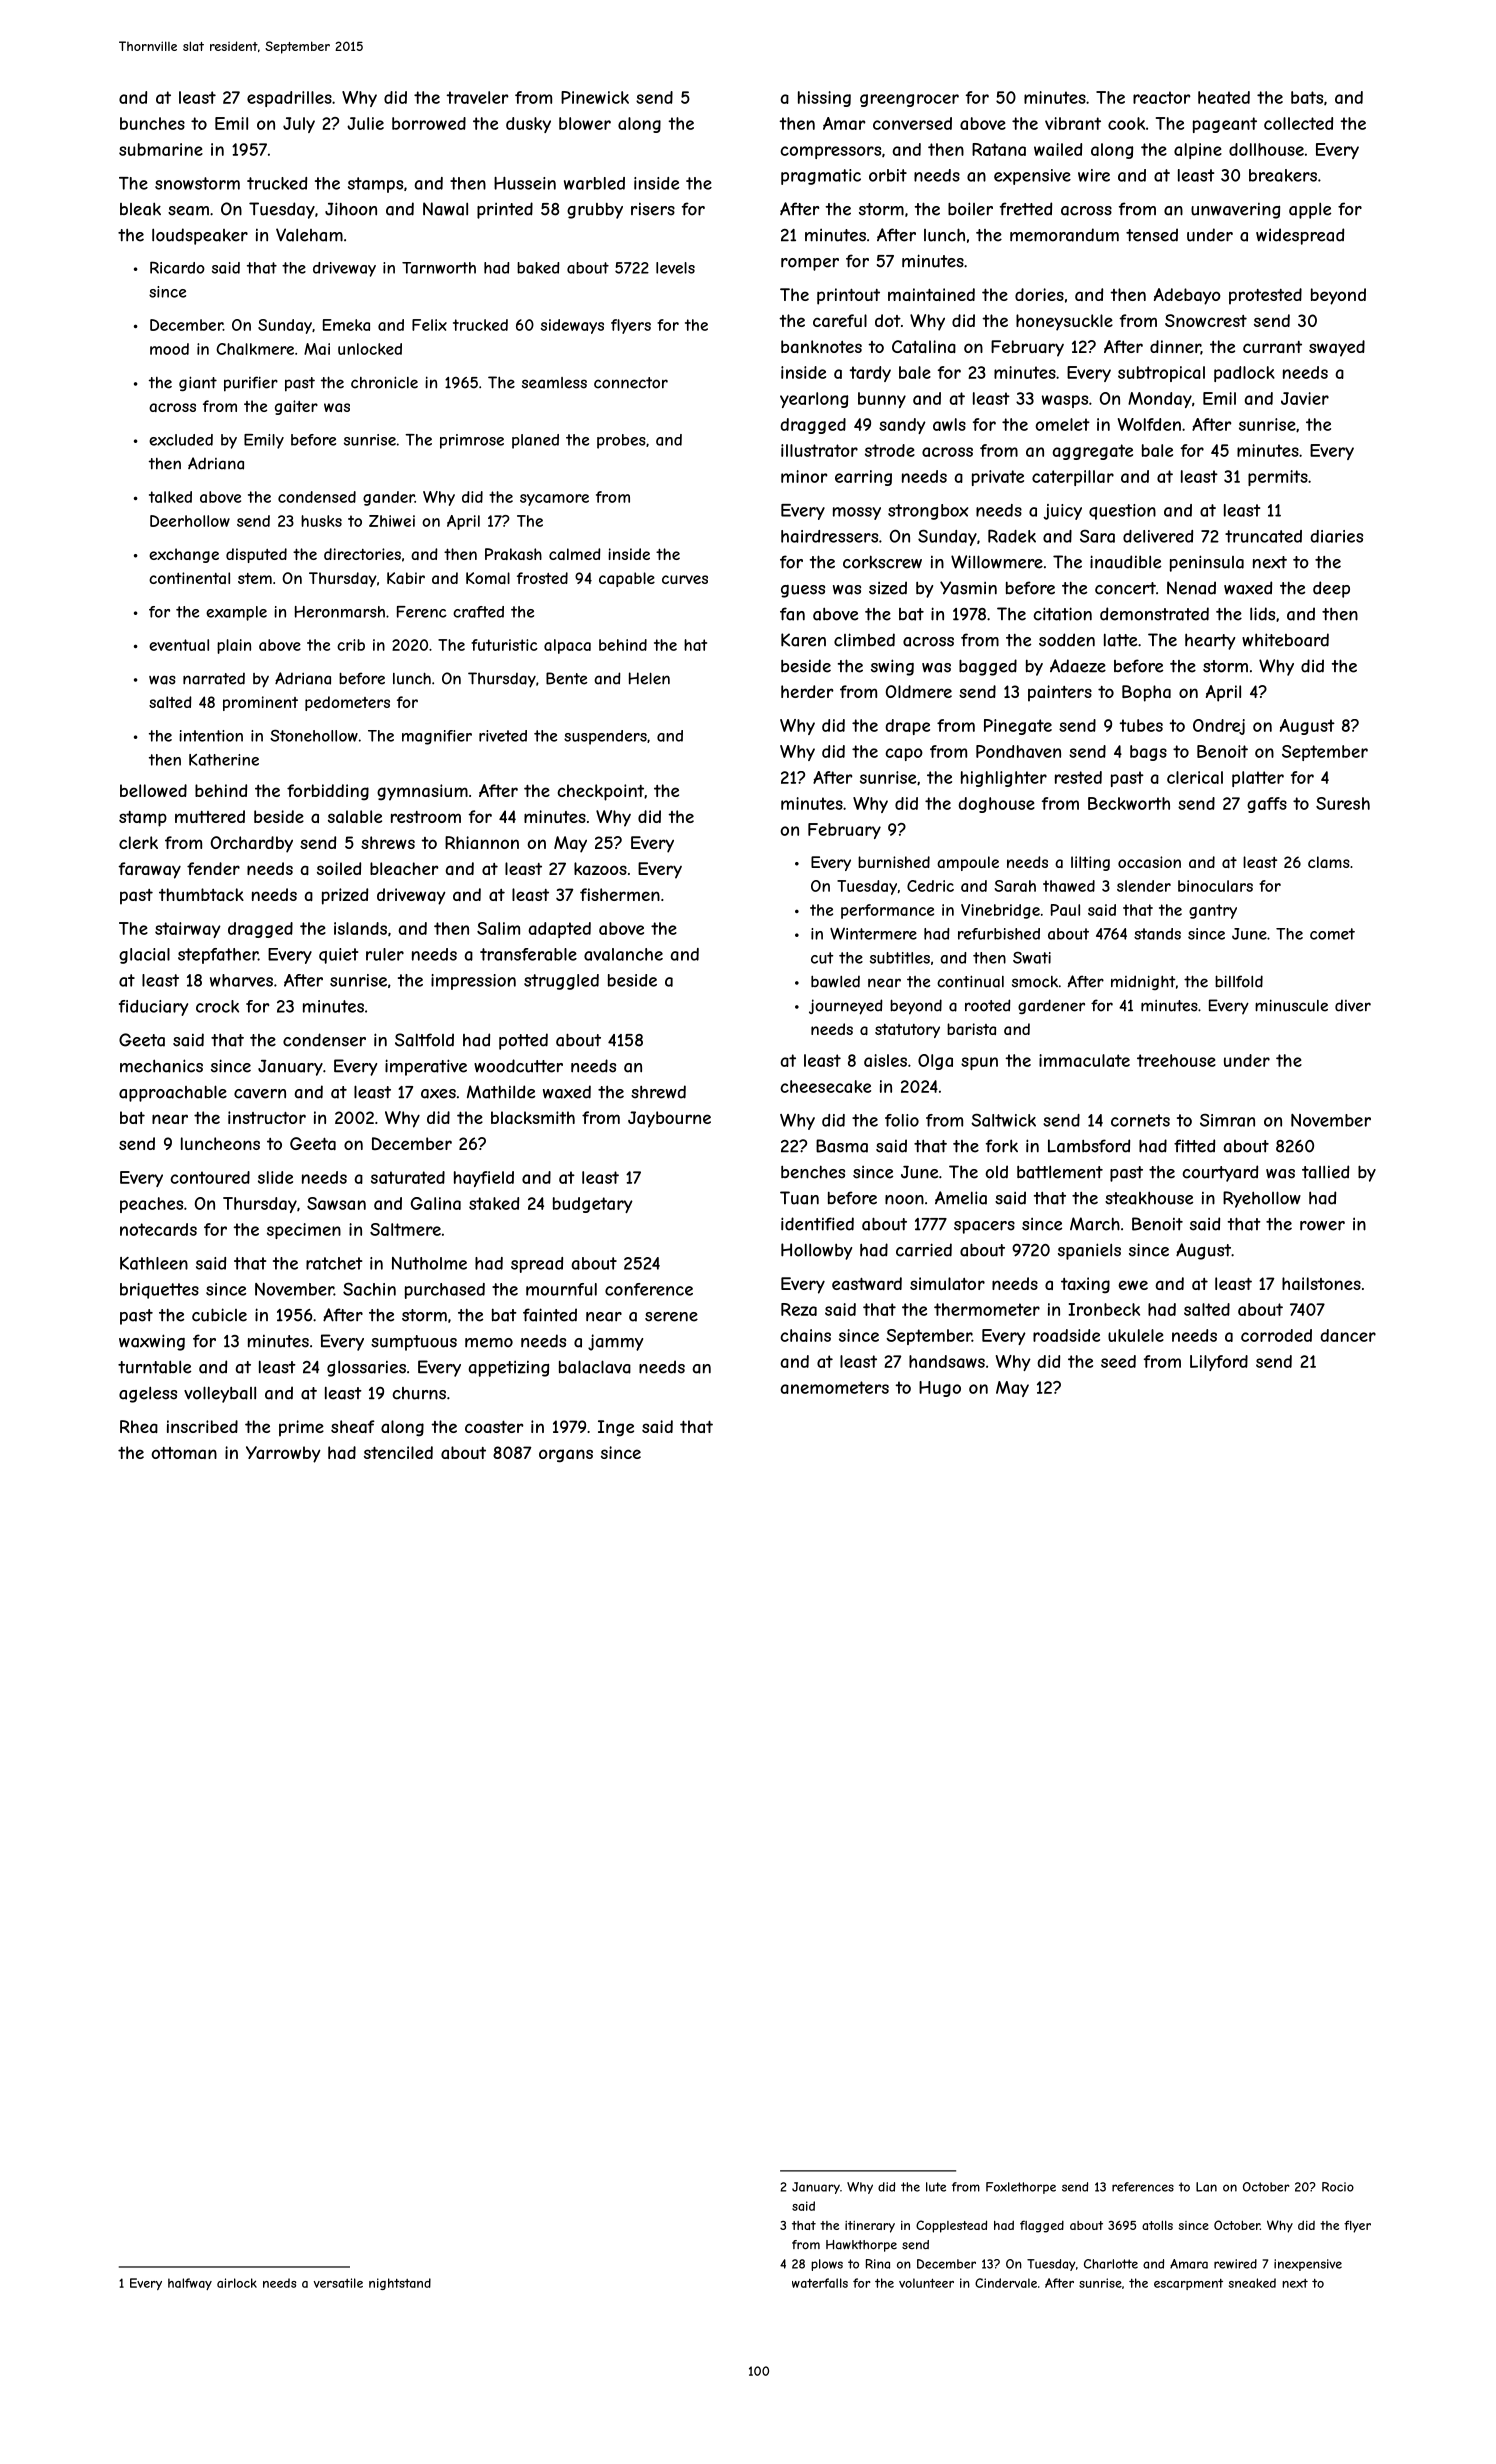 This image has width=1496, height=2464. I want to click on herder, so click(807, 691).
